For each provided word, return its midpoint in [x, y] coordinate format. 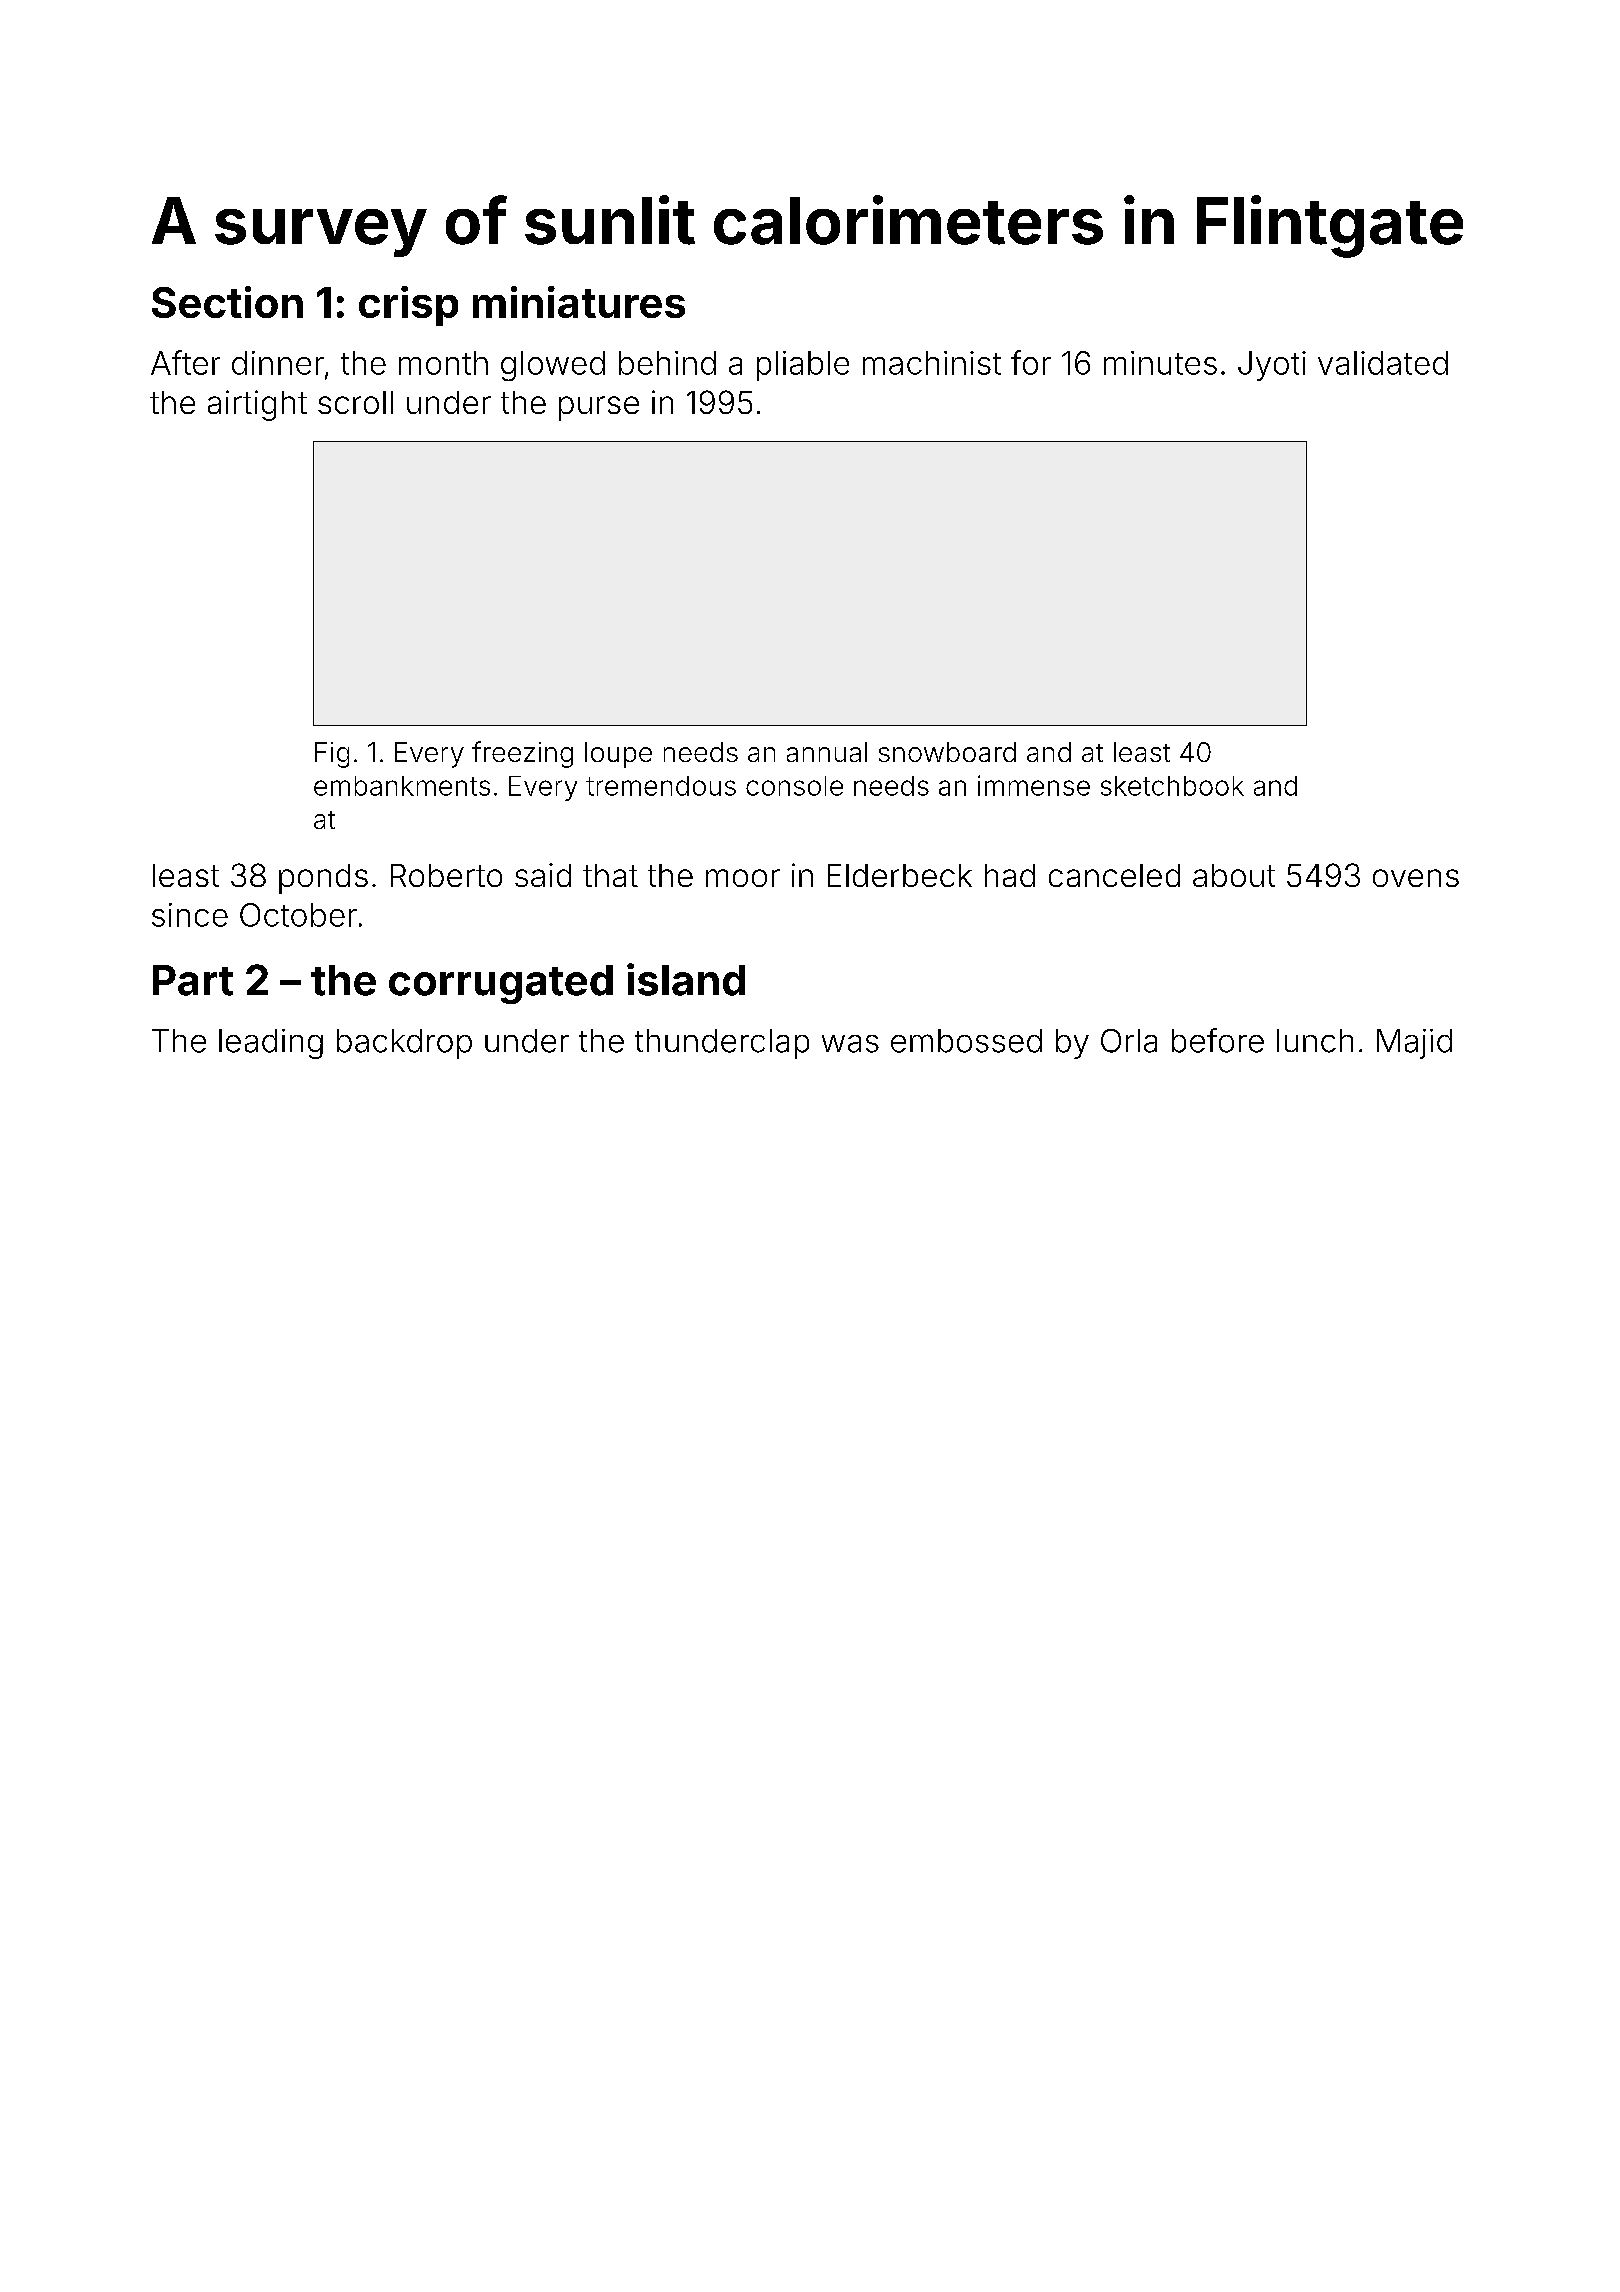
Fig [332, 755]
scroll [355, 402]
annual [827, 752]
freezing [522, 754]
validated [1383, 363]
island [686, 979]
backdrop [404, 1044]
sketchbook [1172, 786]
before [1218, 1040]
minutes [1160, 363]
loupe [618, 755]
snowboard [947, 752]
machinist [932, 363]
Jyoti [1272, 366]
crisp [408, 306]
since [190, 915]
